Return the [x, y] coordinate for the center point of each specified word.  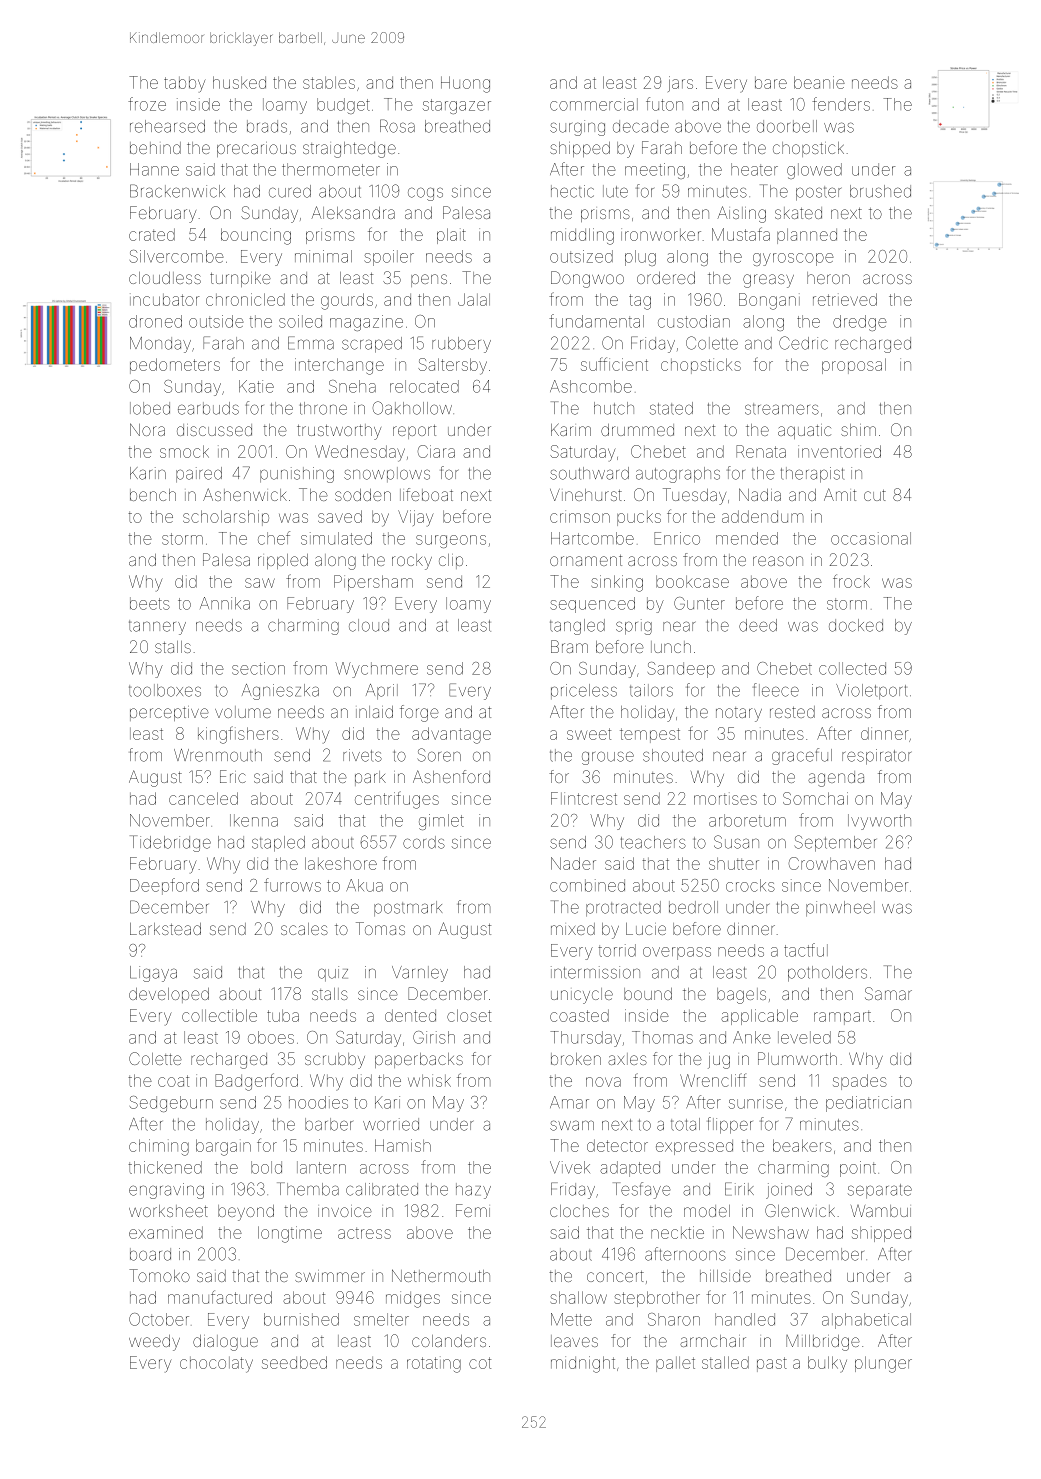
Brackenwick [177, 191]
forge [419, 713]
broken [576, 1059]
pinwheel [840, 909]
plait [451, 236]
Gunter [699, 603]
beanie [819, 82]
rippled [283, 561]
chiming [159, 1147]
